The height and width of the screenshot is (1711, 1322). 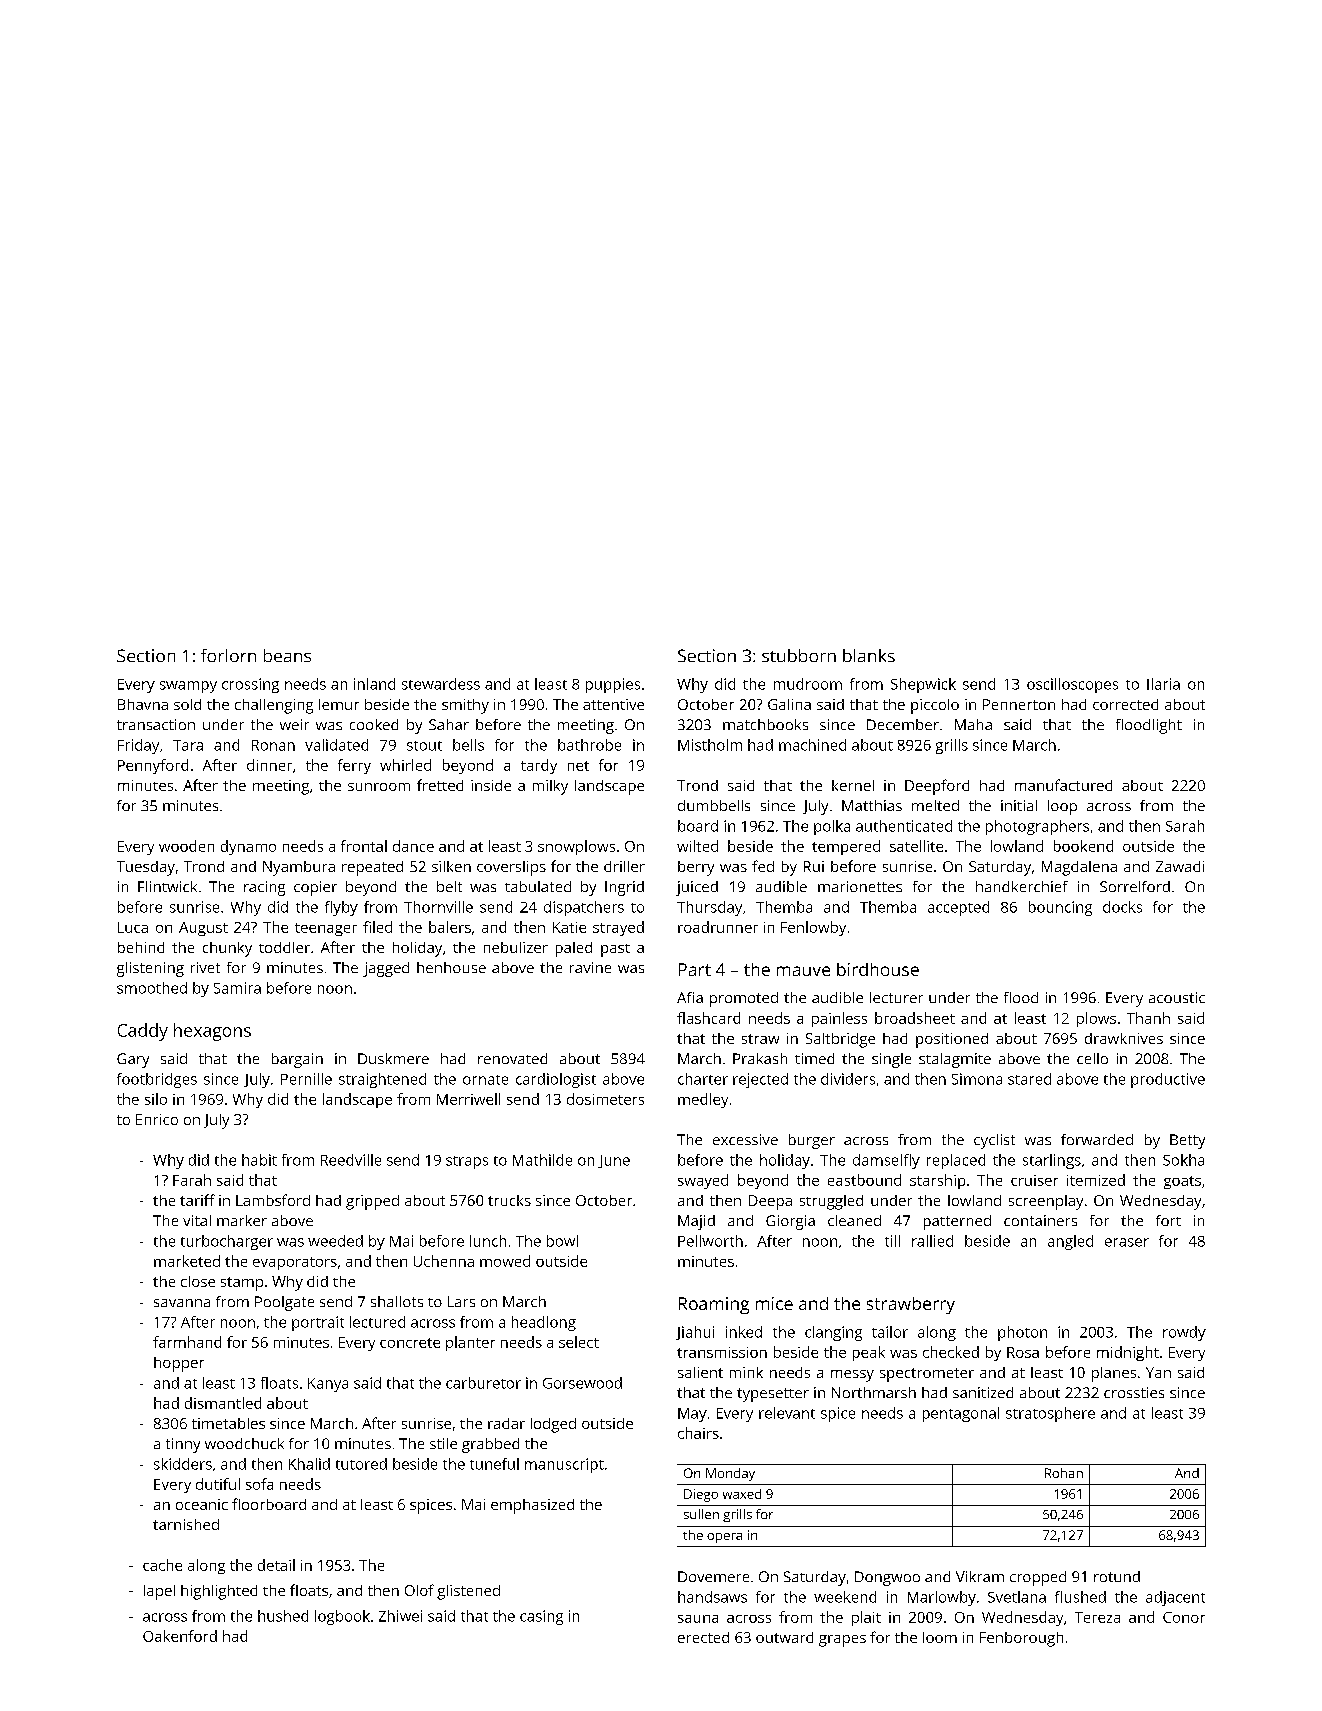 I want to click on photographers, so click(x=1037, y=827).
